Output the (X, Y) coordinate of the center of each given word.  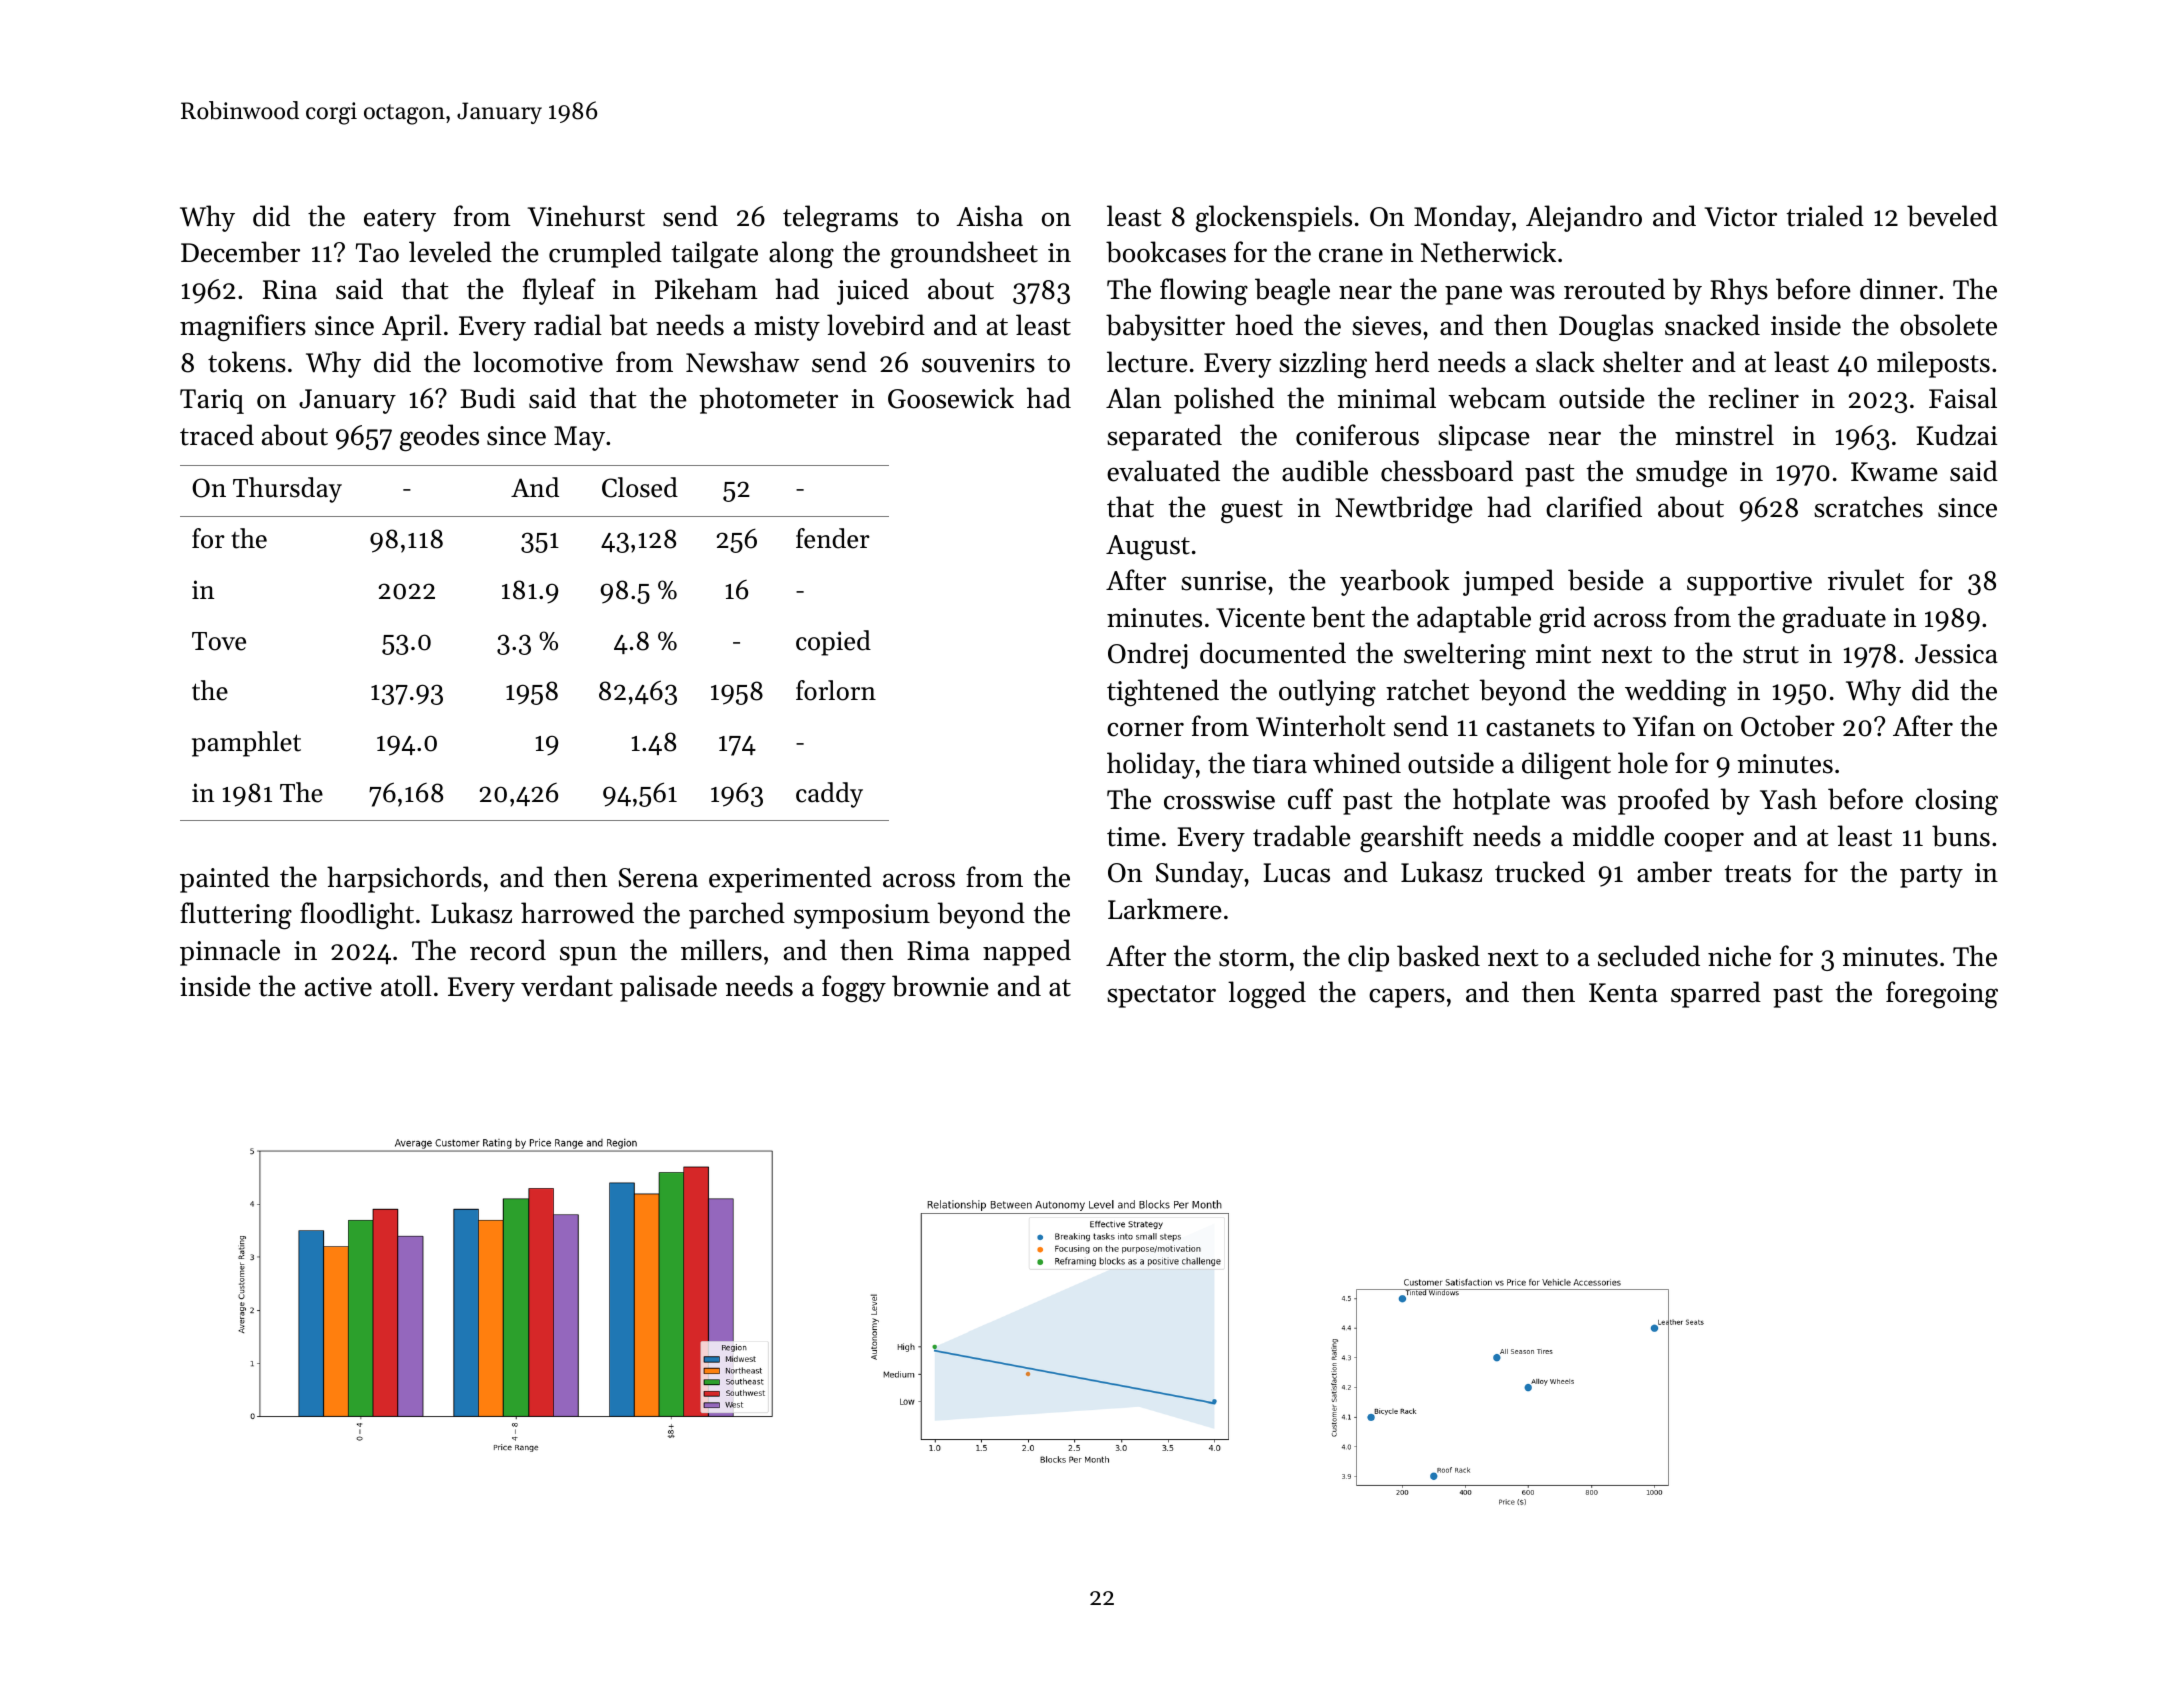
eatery (400, 220)
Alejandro (1584, 218)
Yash (1788, 799)
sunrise (1223, 581)
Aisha (989, 216)
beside (1606, 580)
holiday (1151, 765)
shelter (1643, 362)
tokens (247, 362)
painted (225, 879)
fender (833, 538)
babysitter (1165, 327)
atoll (406, 986)
